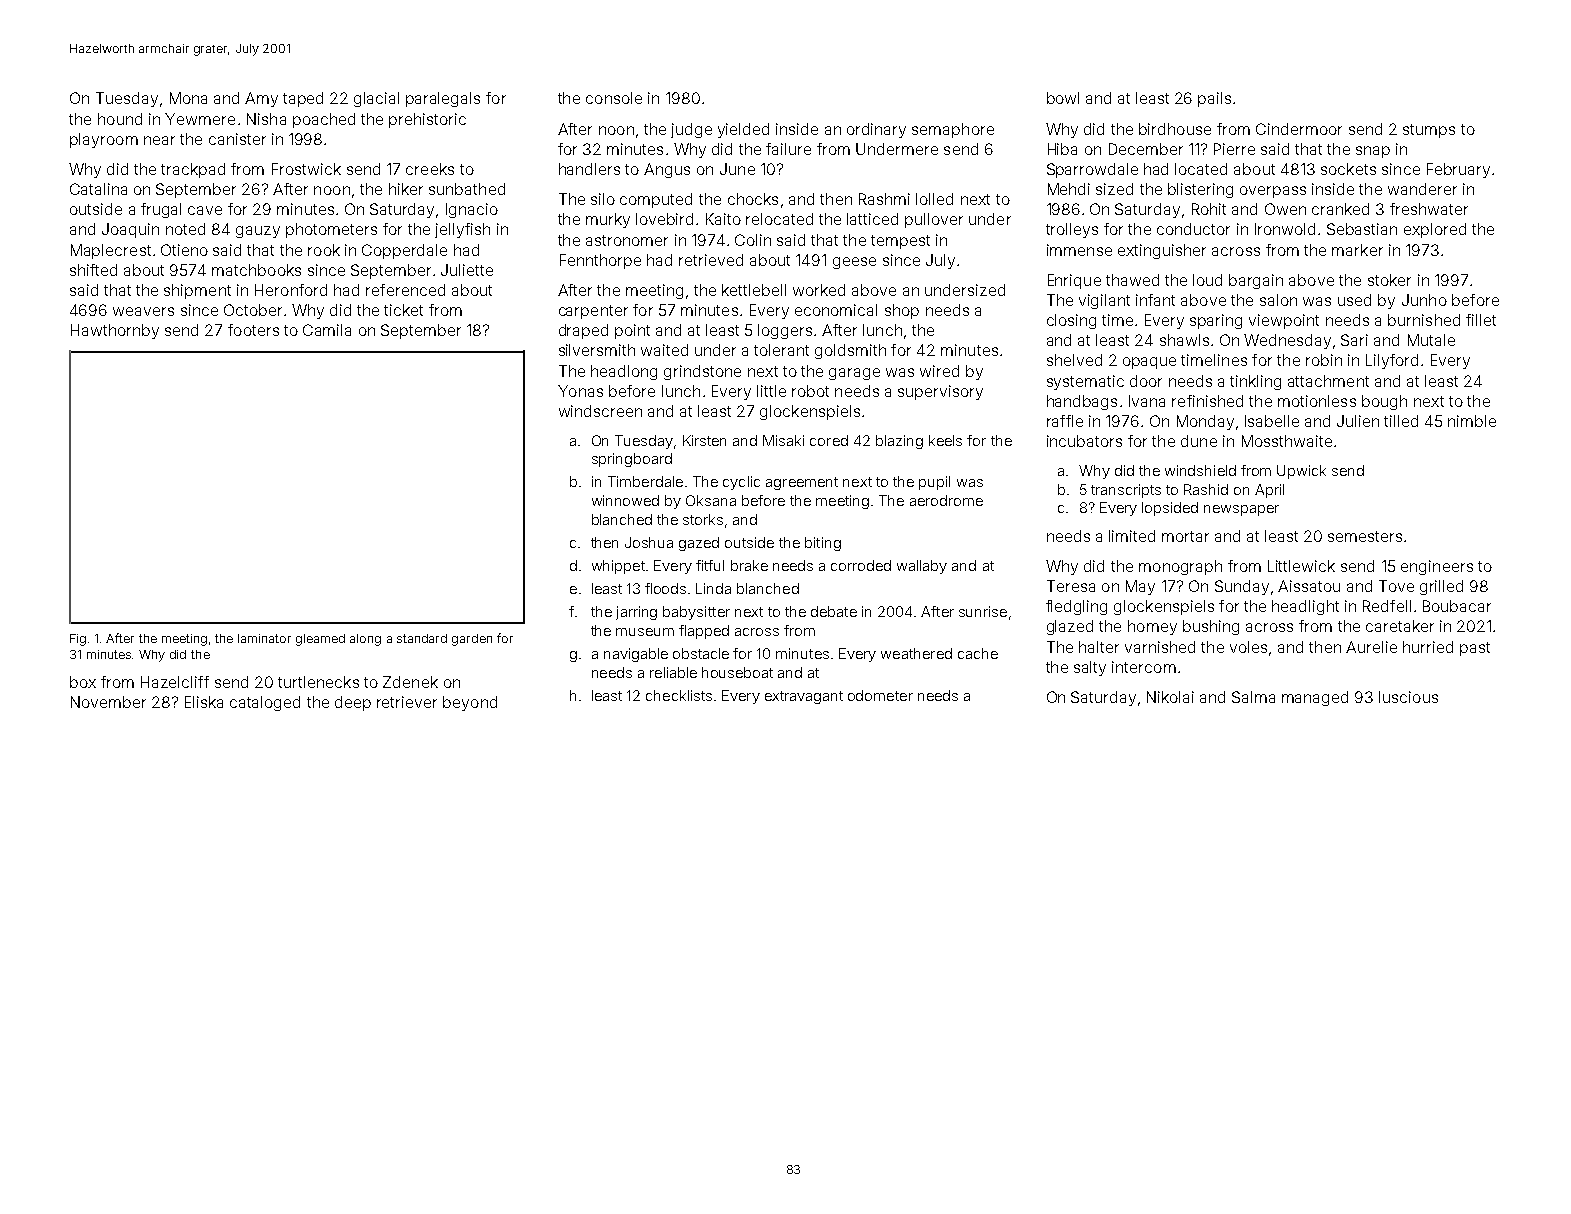  Describe the element at coordinates (104, 140) in the screenshot. I see `playroom` at that location.
